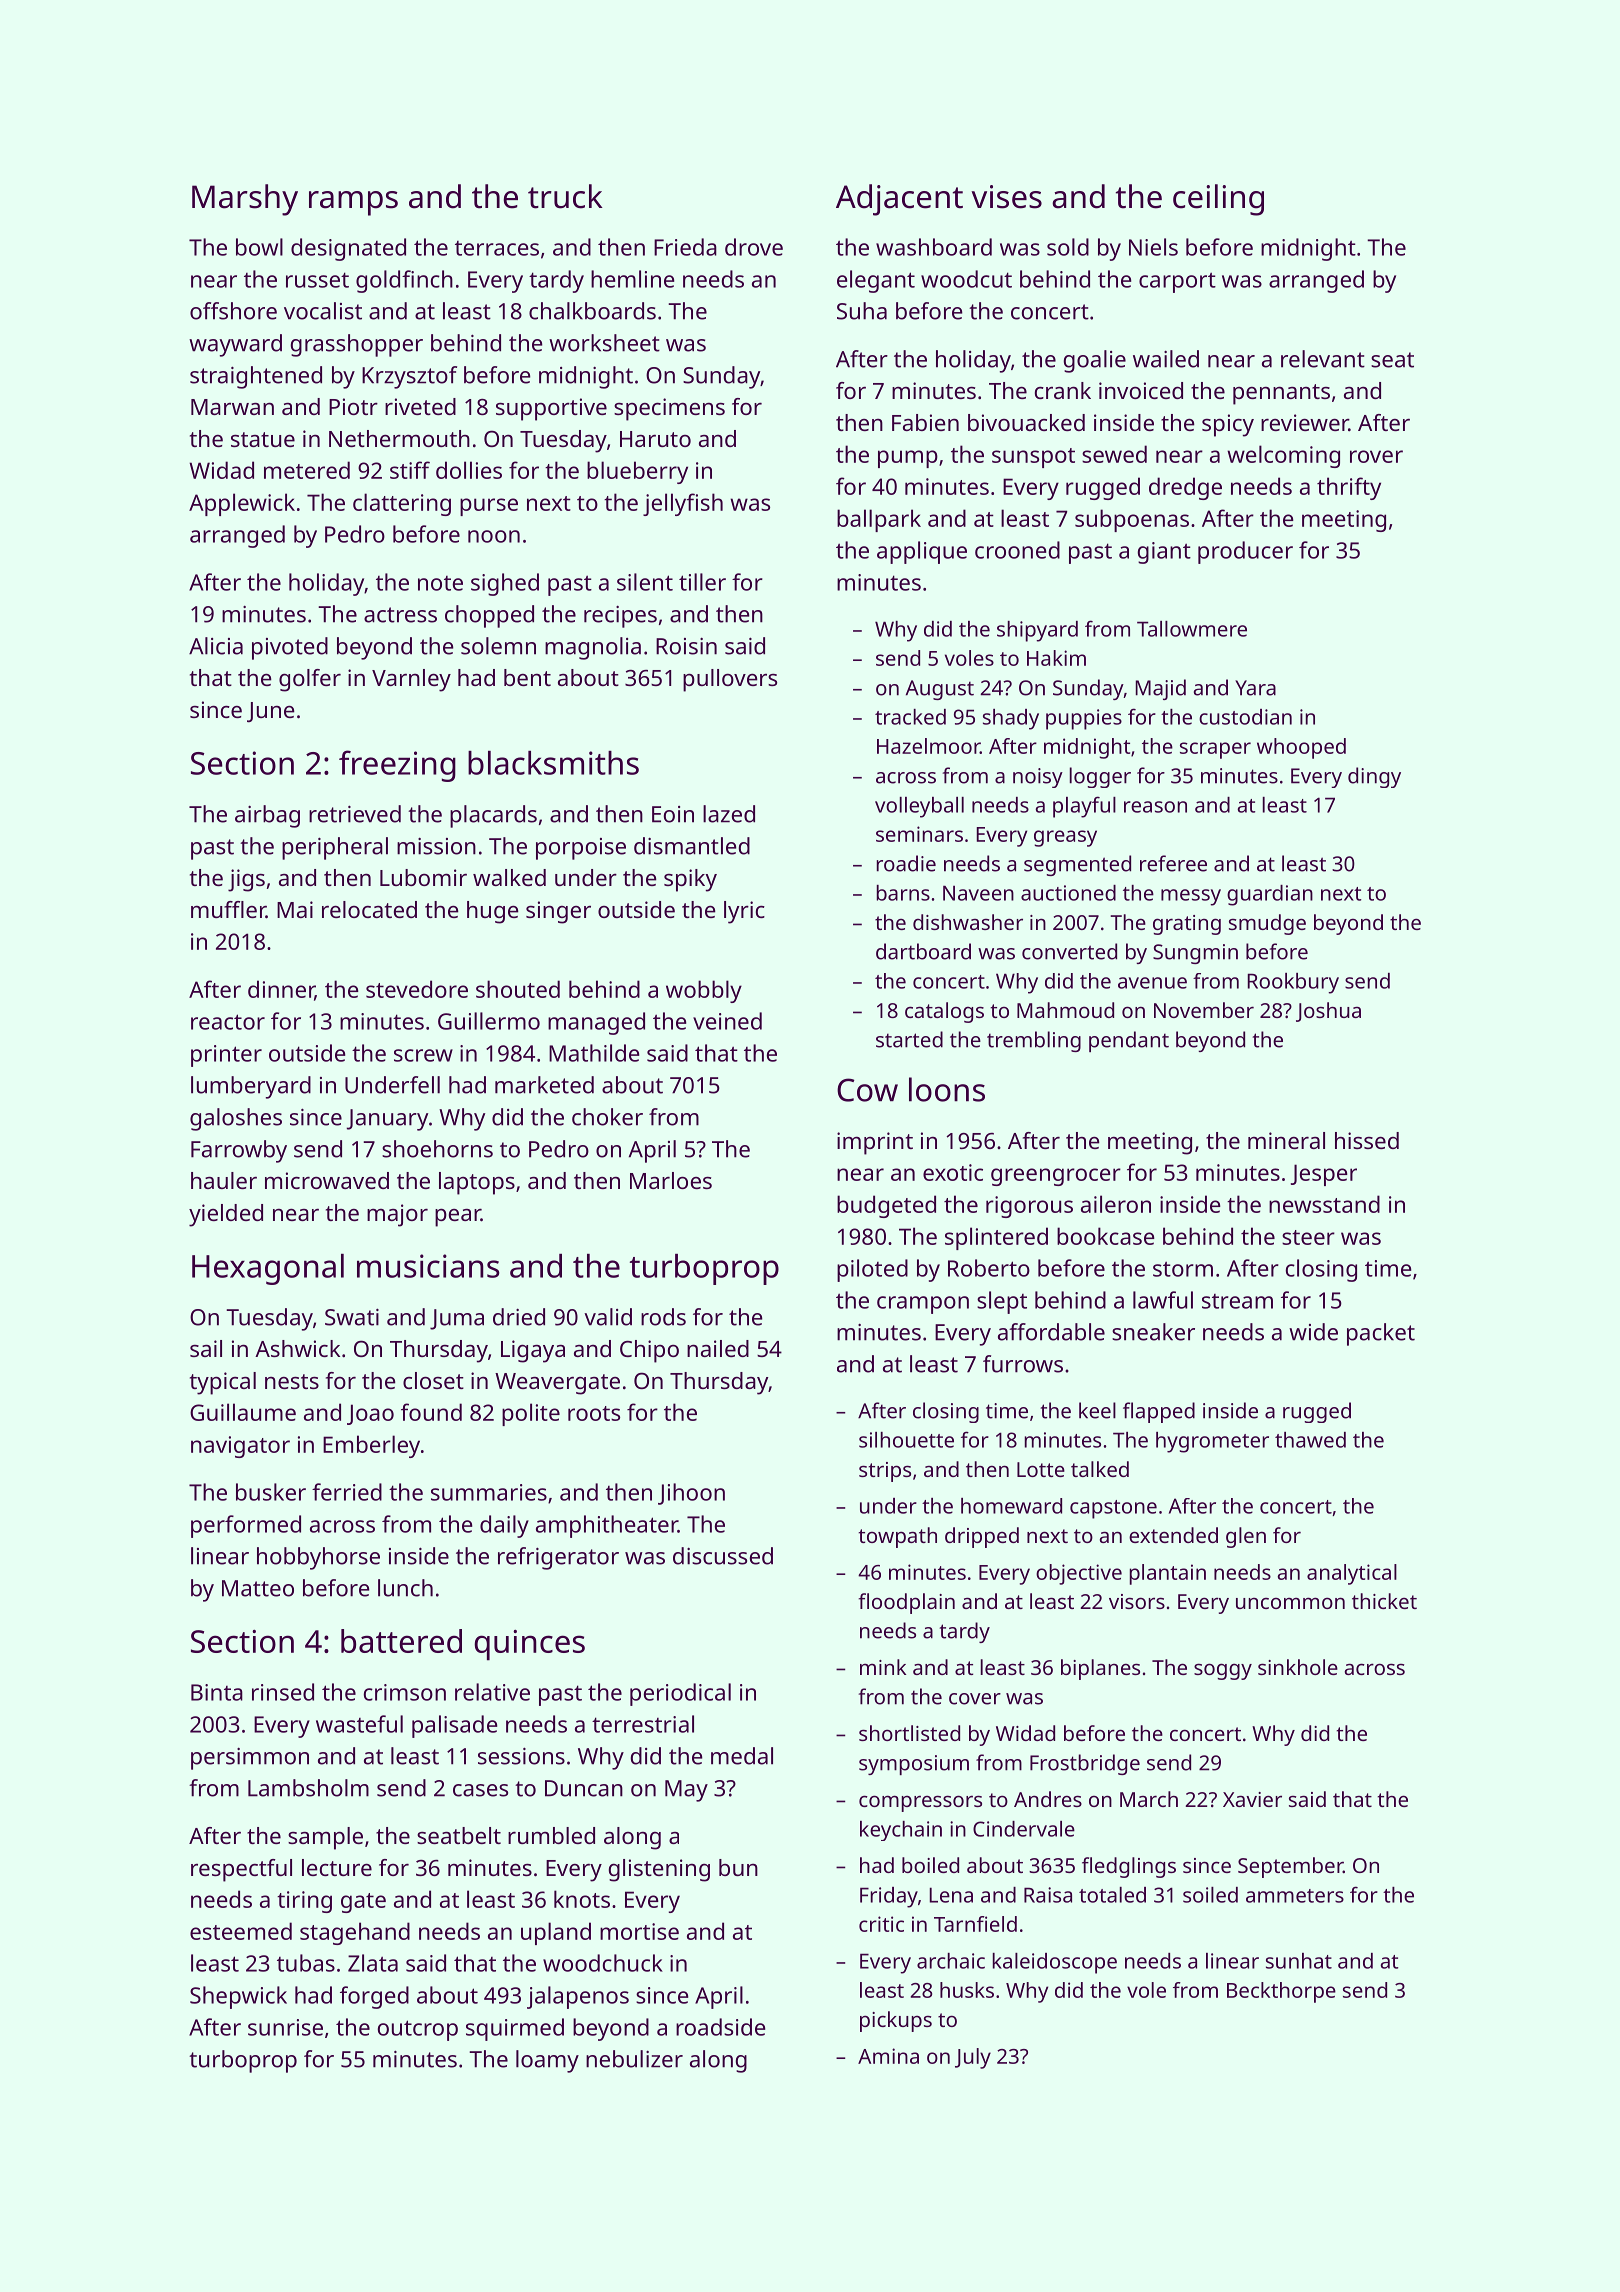 Image resolution: width=1620 pixels, height=2292 pixels. What do you see at coordinates (1100, 777) in the document?
I see `logger` at bounding box center [1100, 777].
